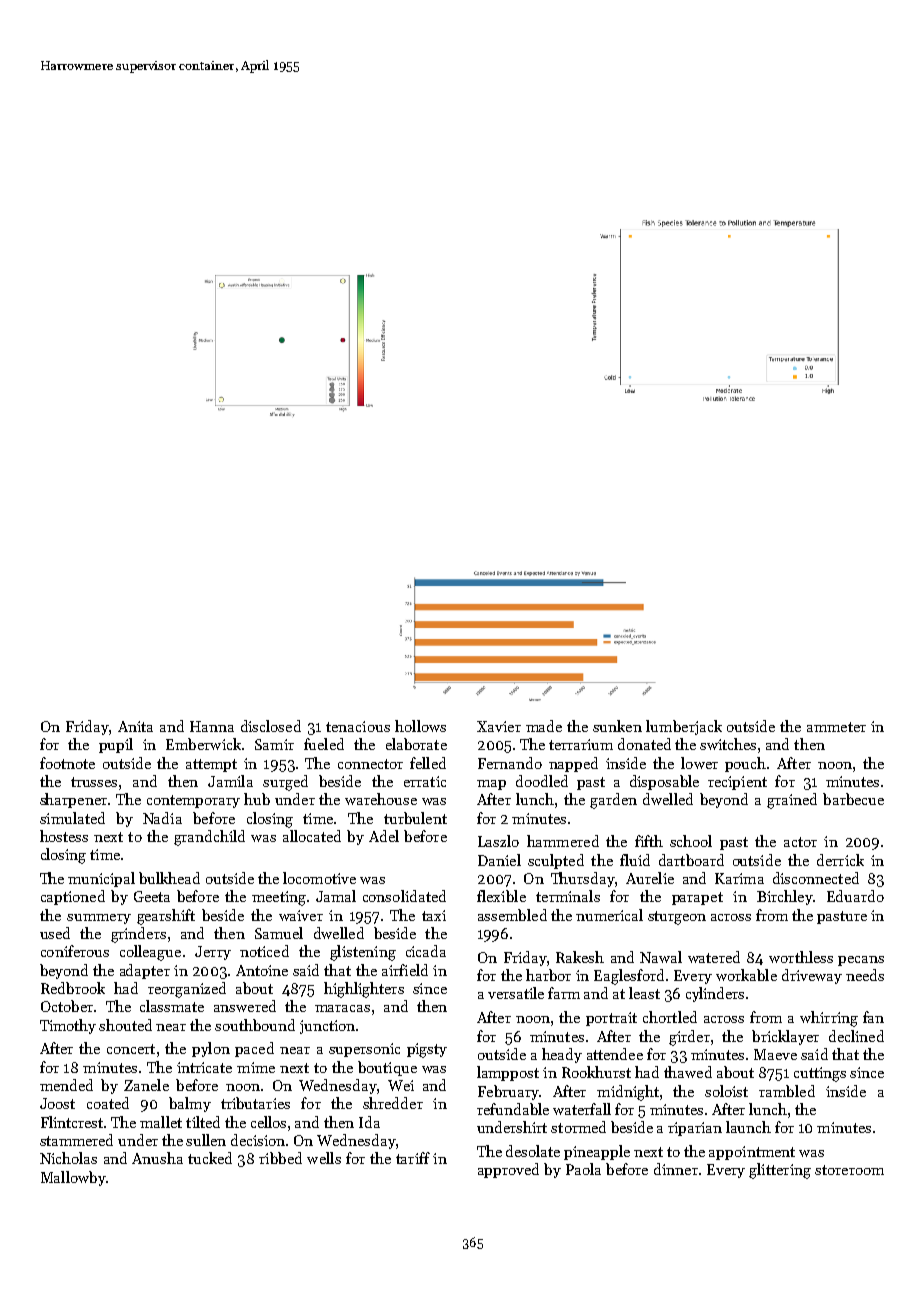 This screenshot has width=924, height=1308. Describe the element at coordinates (245, 1006) in the screenshot. I see `answered` at that location.
